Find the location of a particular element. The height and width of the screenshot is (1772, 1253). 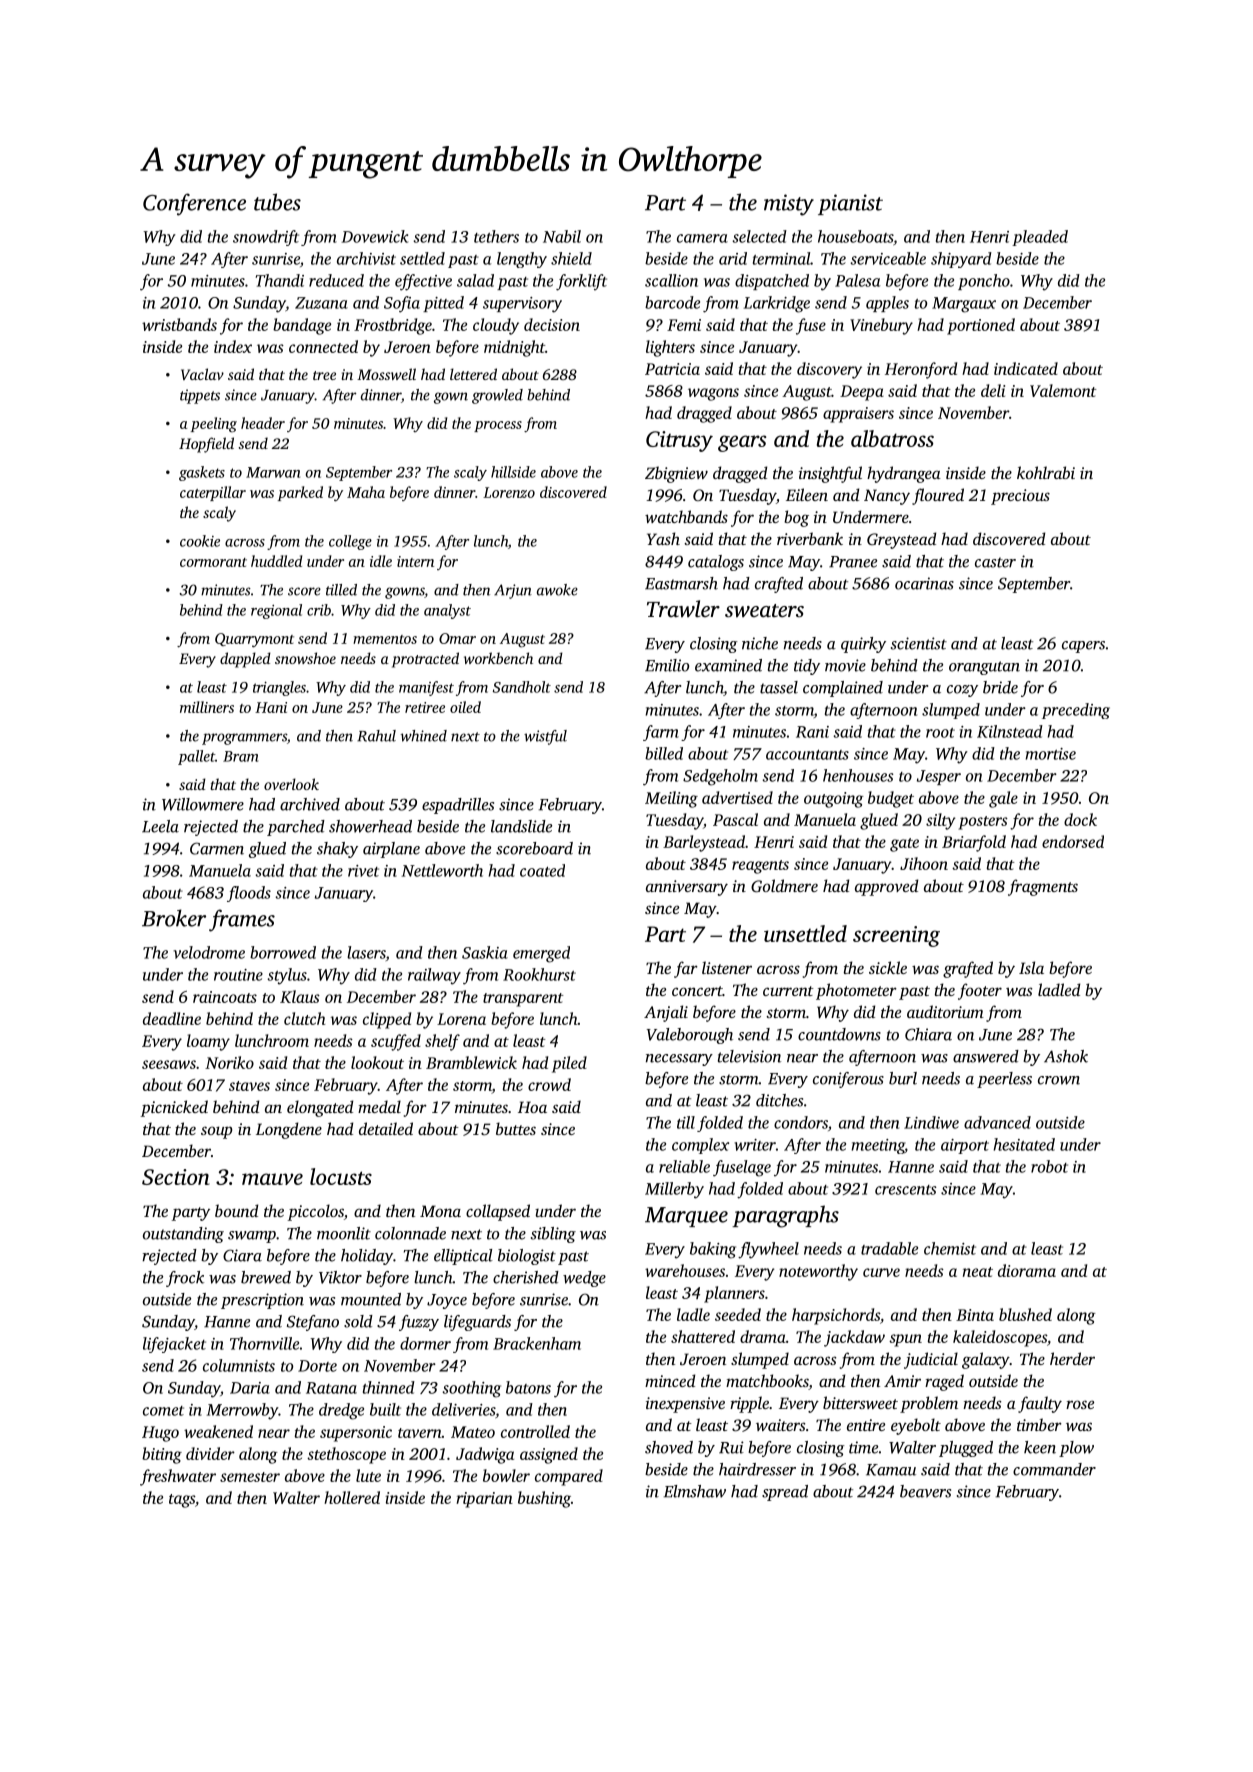

regional is located at coordinates (276, 611).
